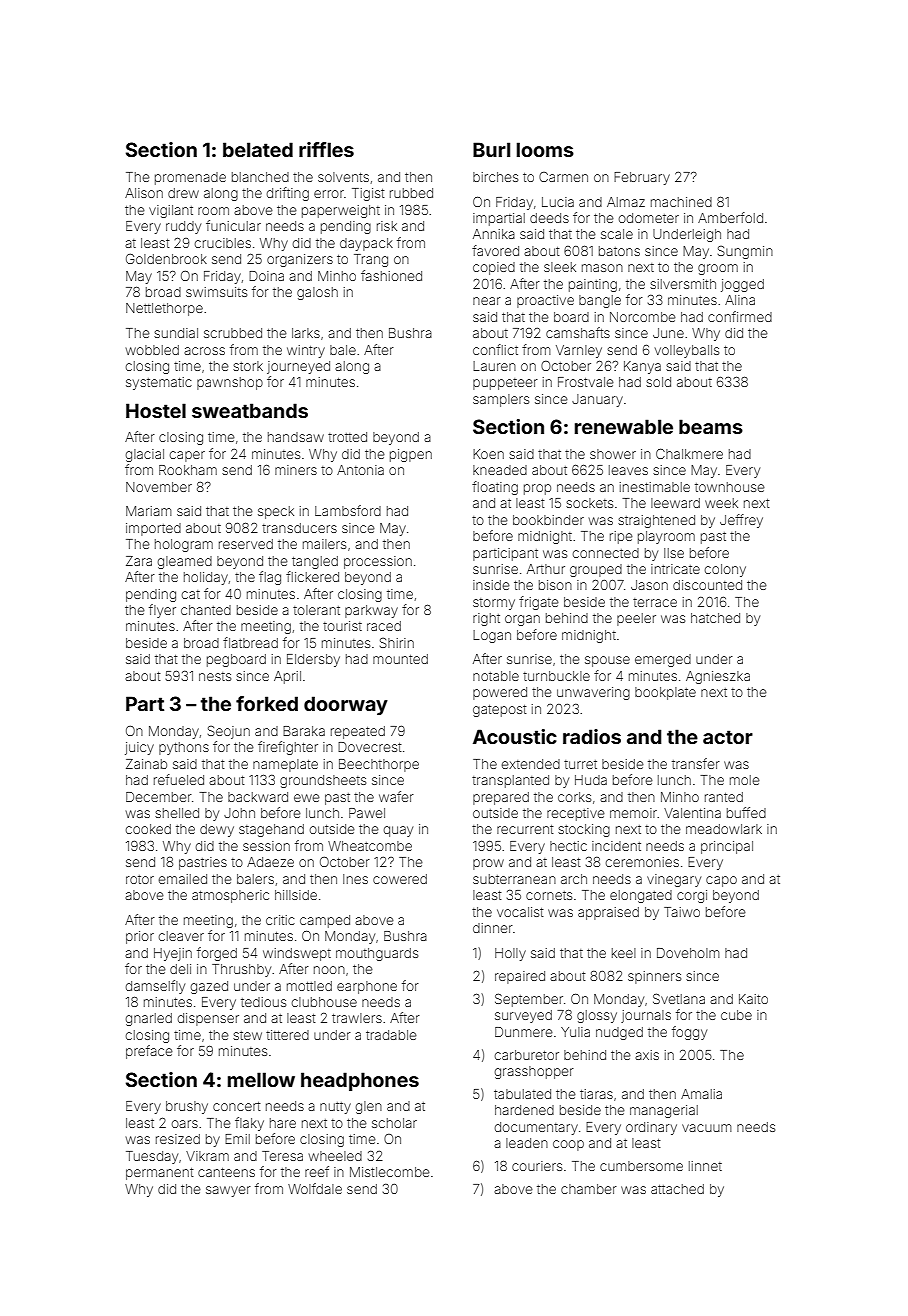 This screenshot has width=908, height=1316. I want to click on Burl, so click(491, 149).
